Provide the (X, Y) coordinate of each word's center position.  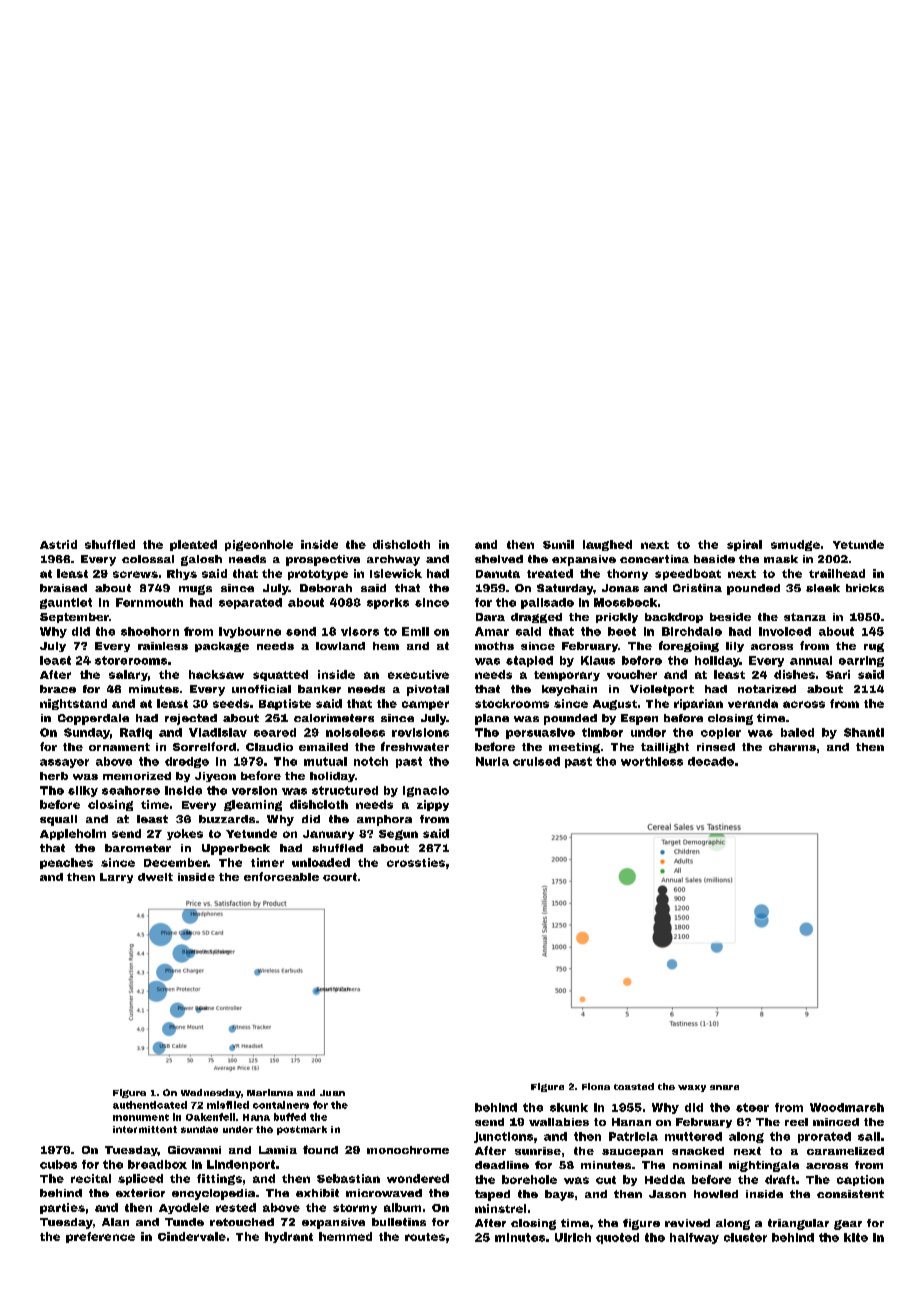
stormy (355, 1209)
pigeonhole (259, 545)
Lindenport (241, 1165)
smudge (795, 545)
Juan (332, 1093)
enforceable (281, 876)
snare (724, 1087)
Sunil (558, 544)
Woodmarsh (847, 1107)
